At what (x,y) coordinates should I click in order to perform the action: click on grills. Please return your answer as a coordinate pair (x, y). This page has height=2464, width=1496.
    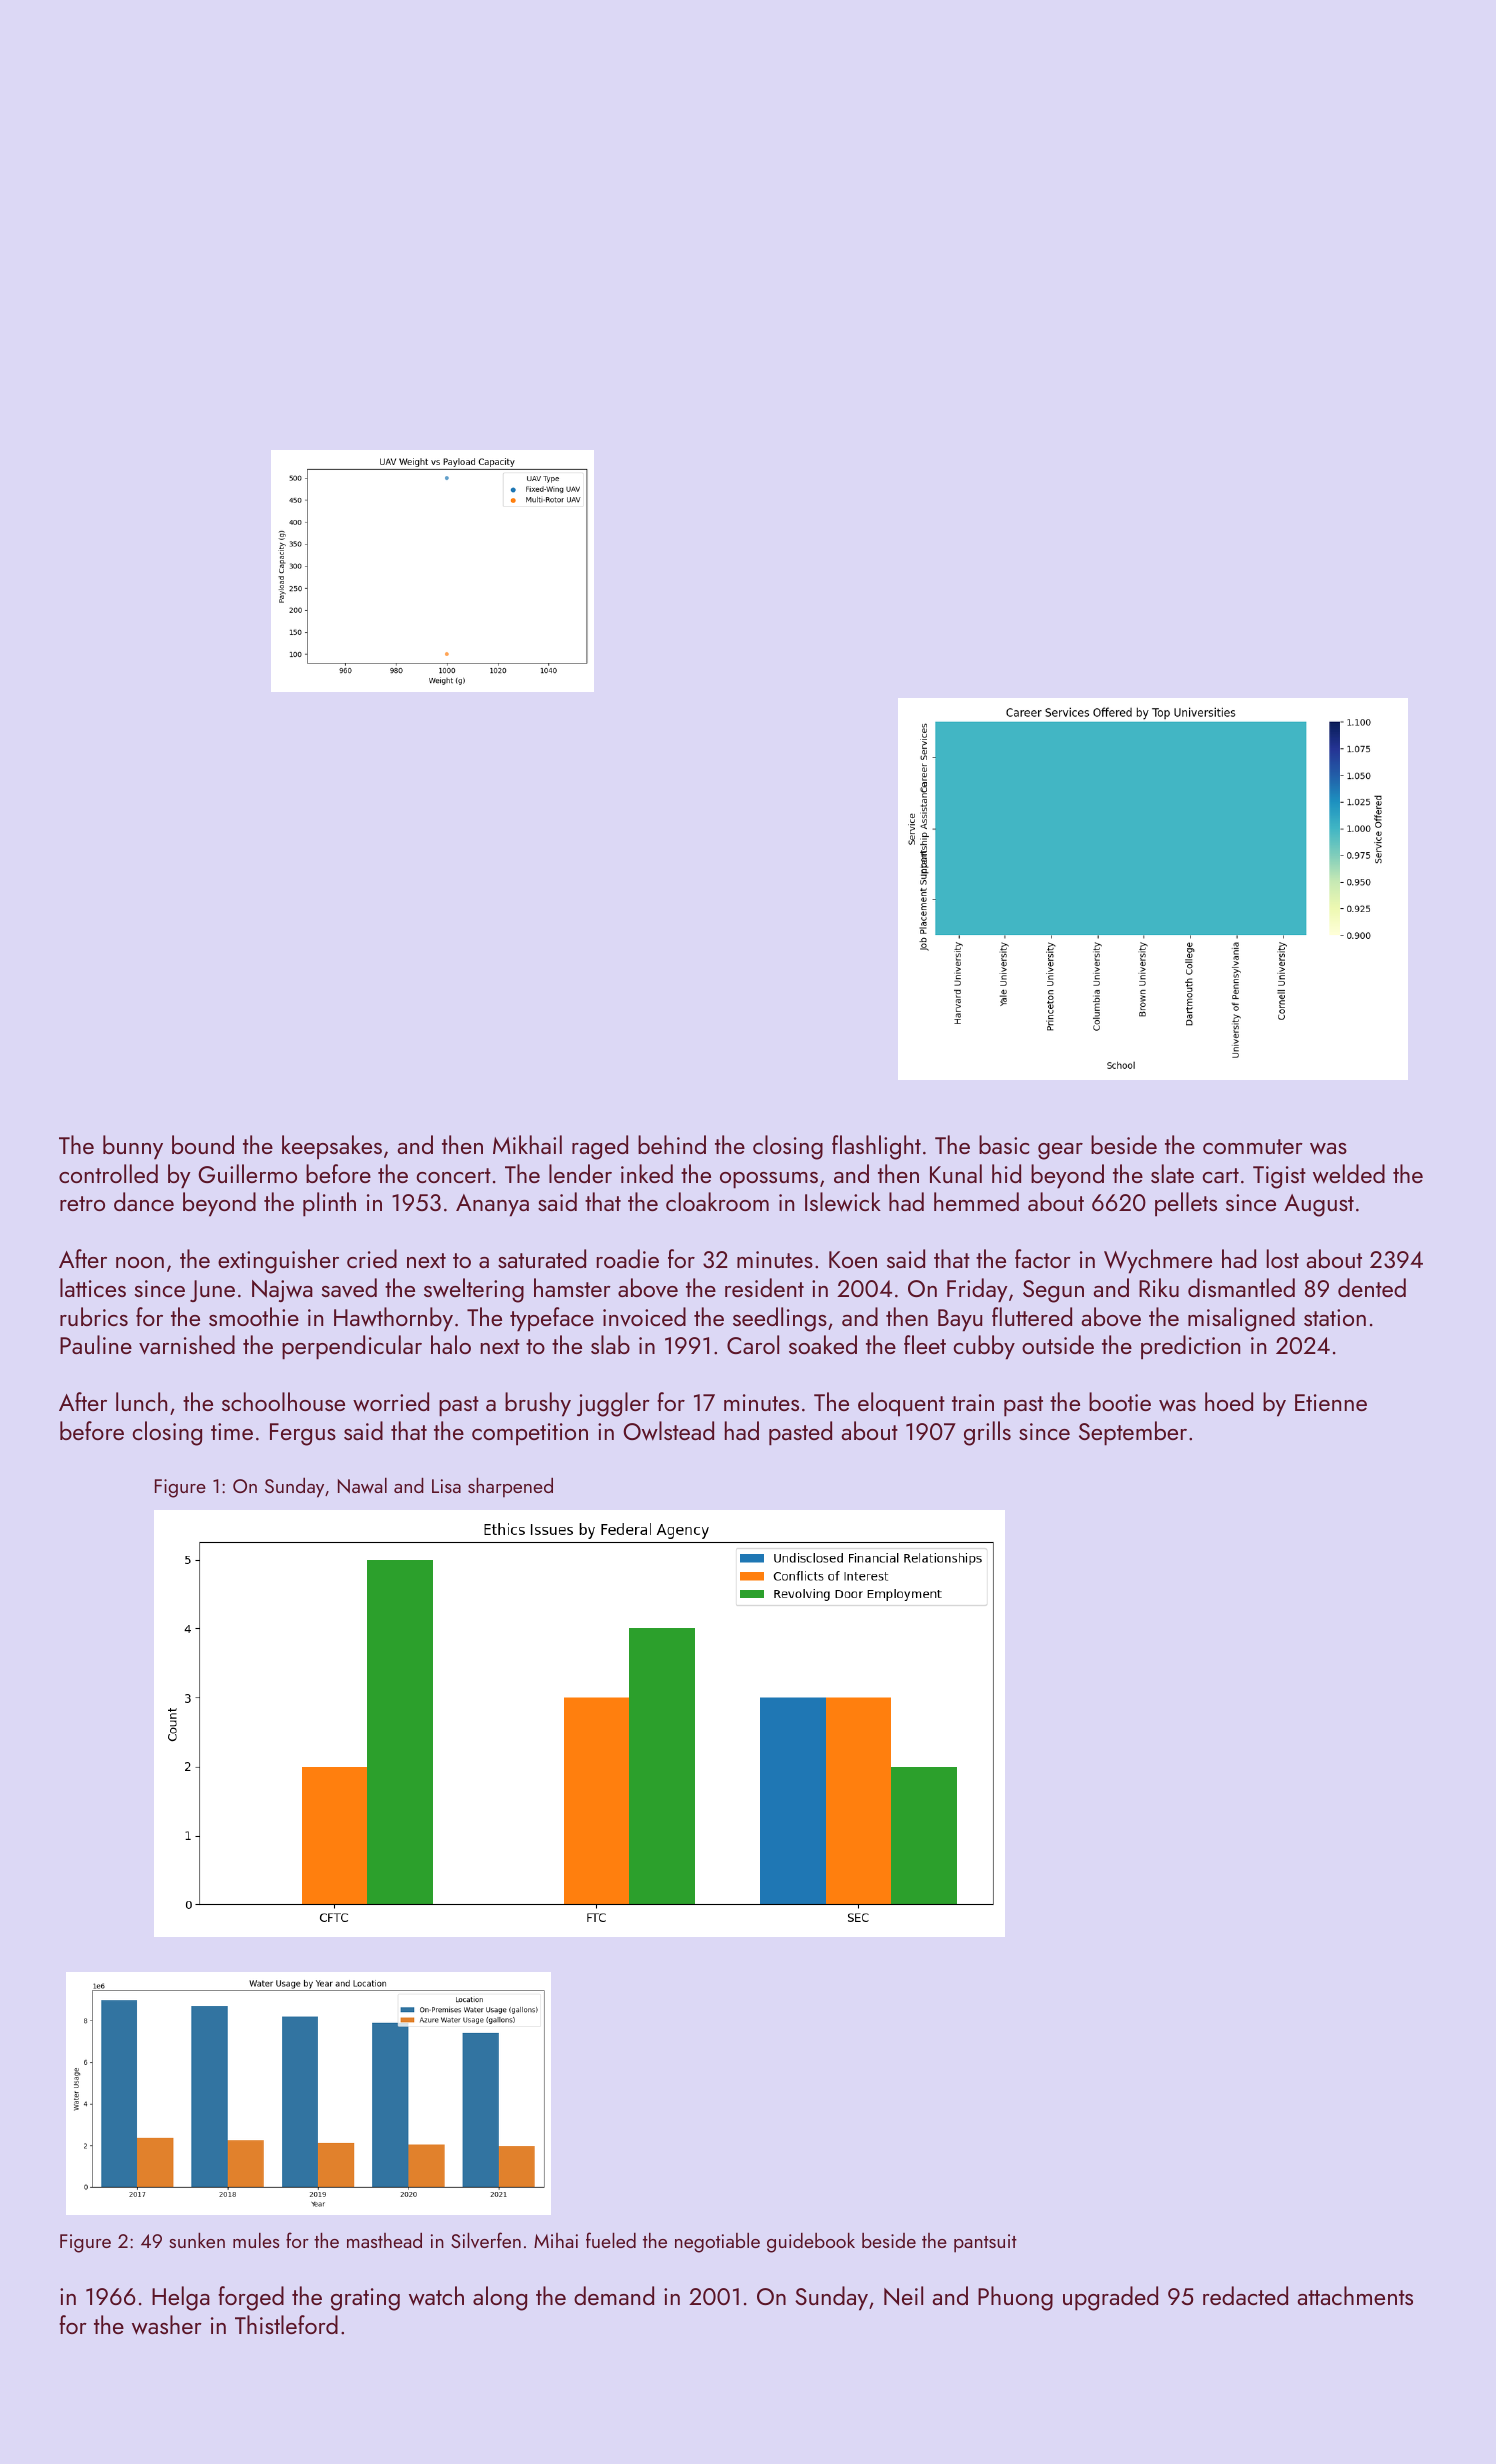
    Looking at the image, I should click on (987, 1433).
